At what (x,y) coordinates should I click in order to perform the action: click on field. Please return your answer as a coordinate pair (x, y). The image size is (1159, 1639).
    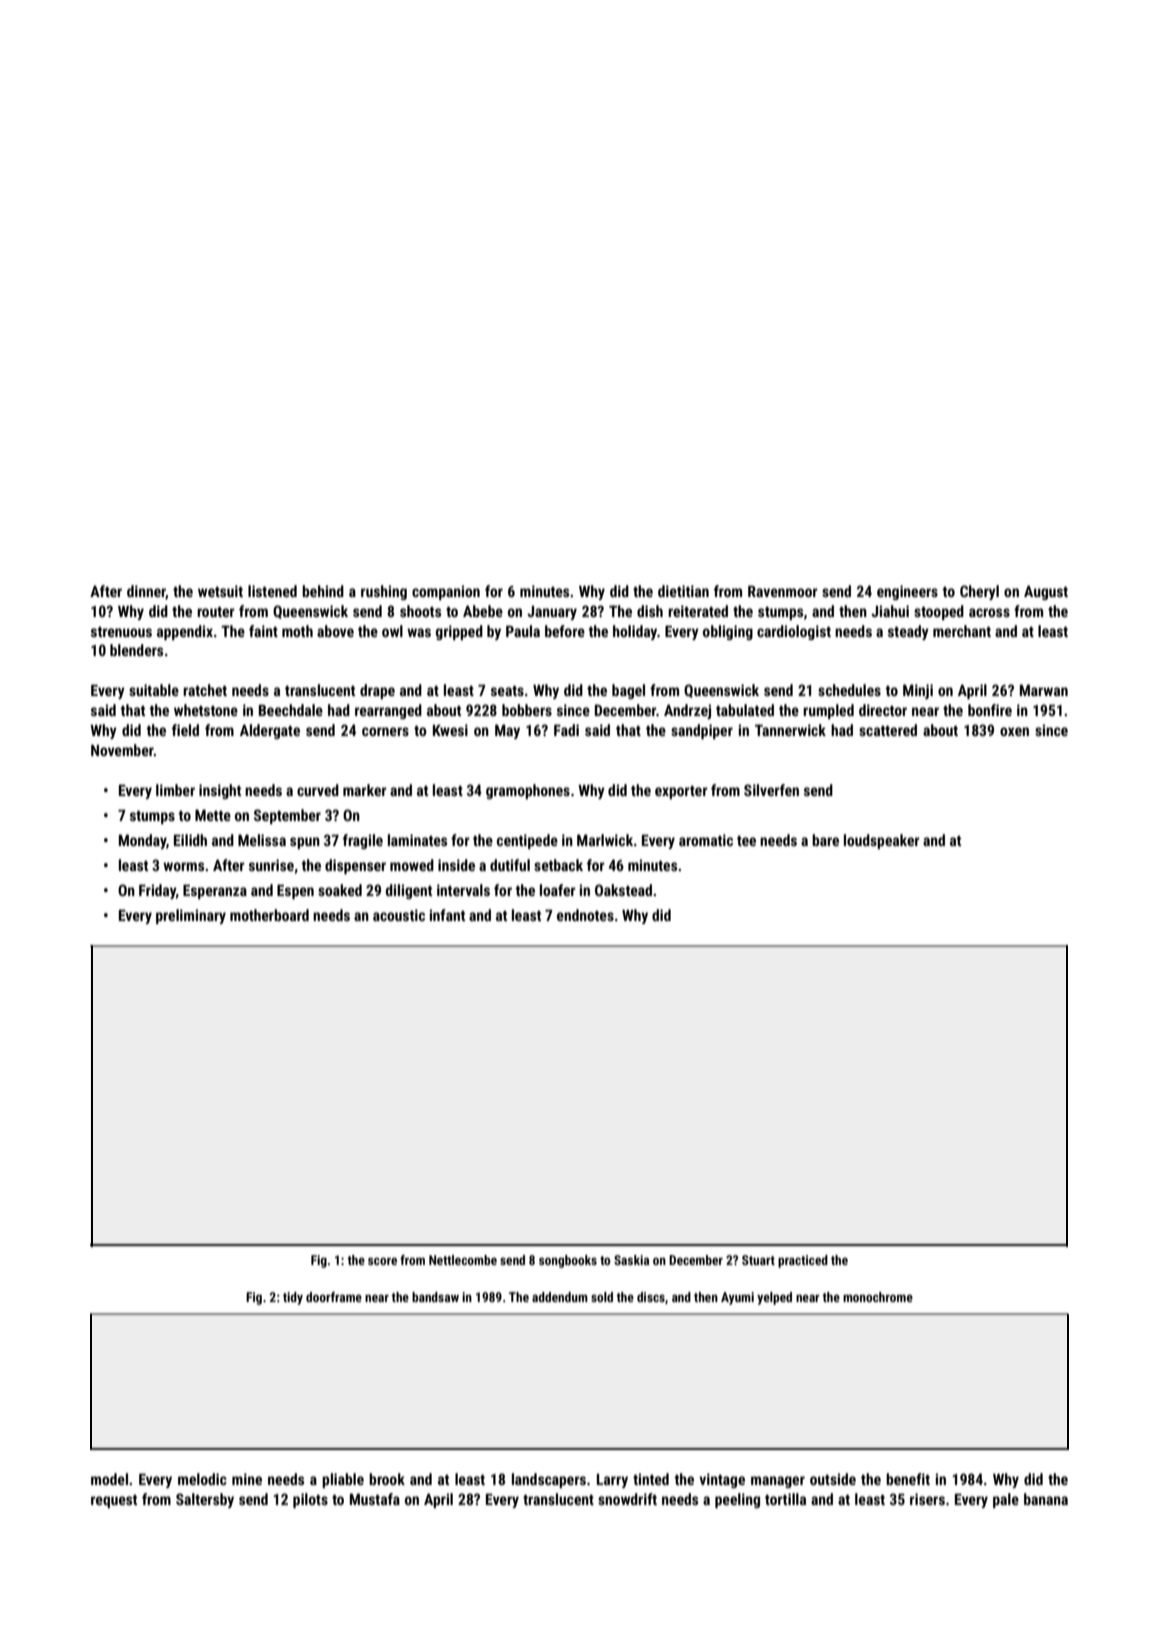
    Looking at the image, I should click on (185, 730).
